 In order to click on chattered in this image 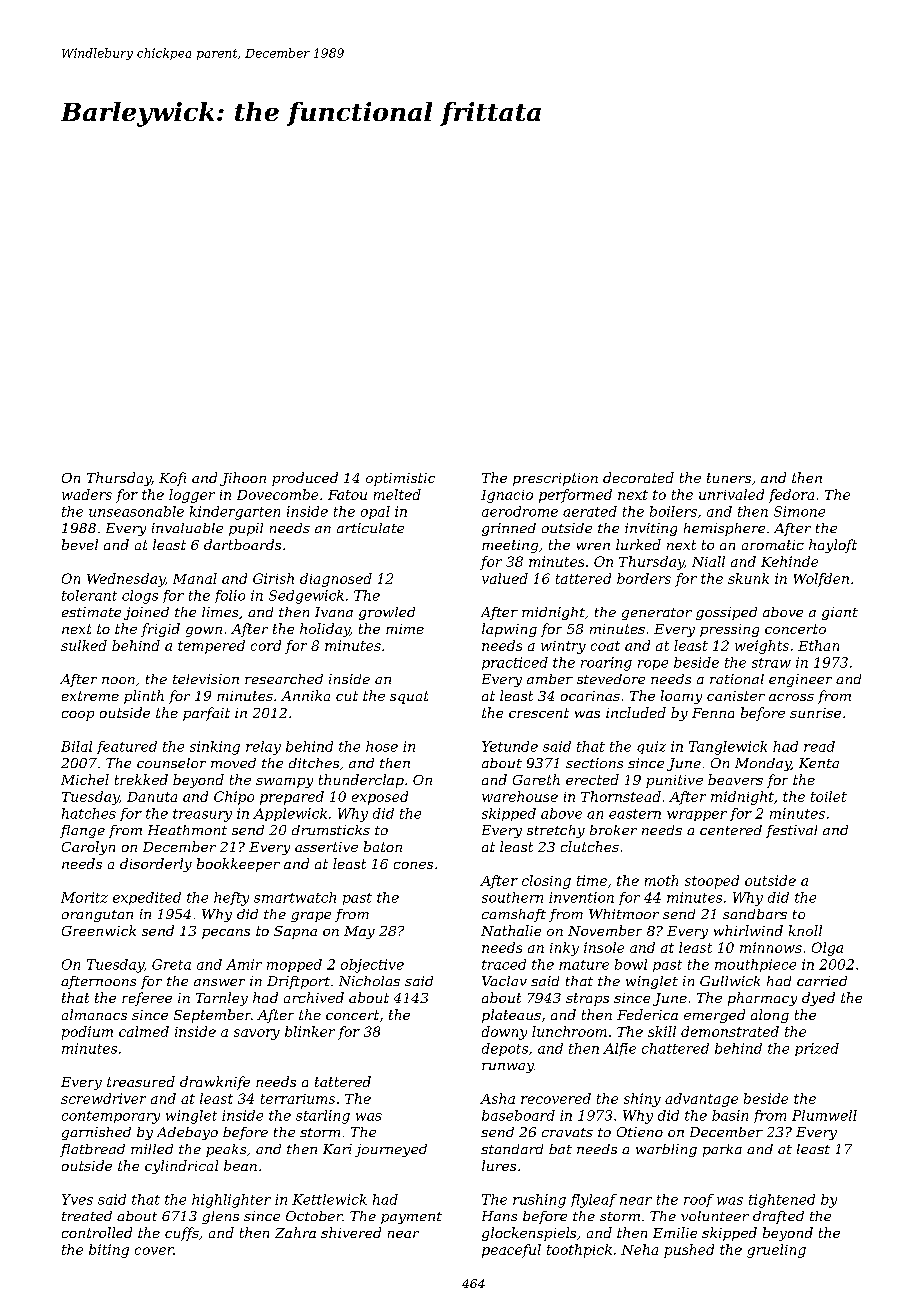, I will do `click(675, 1048)`.
